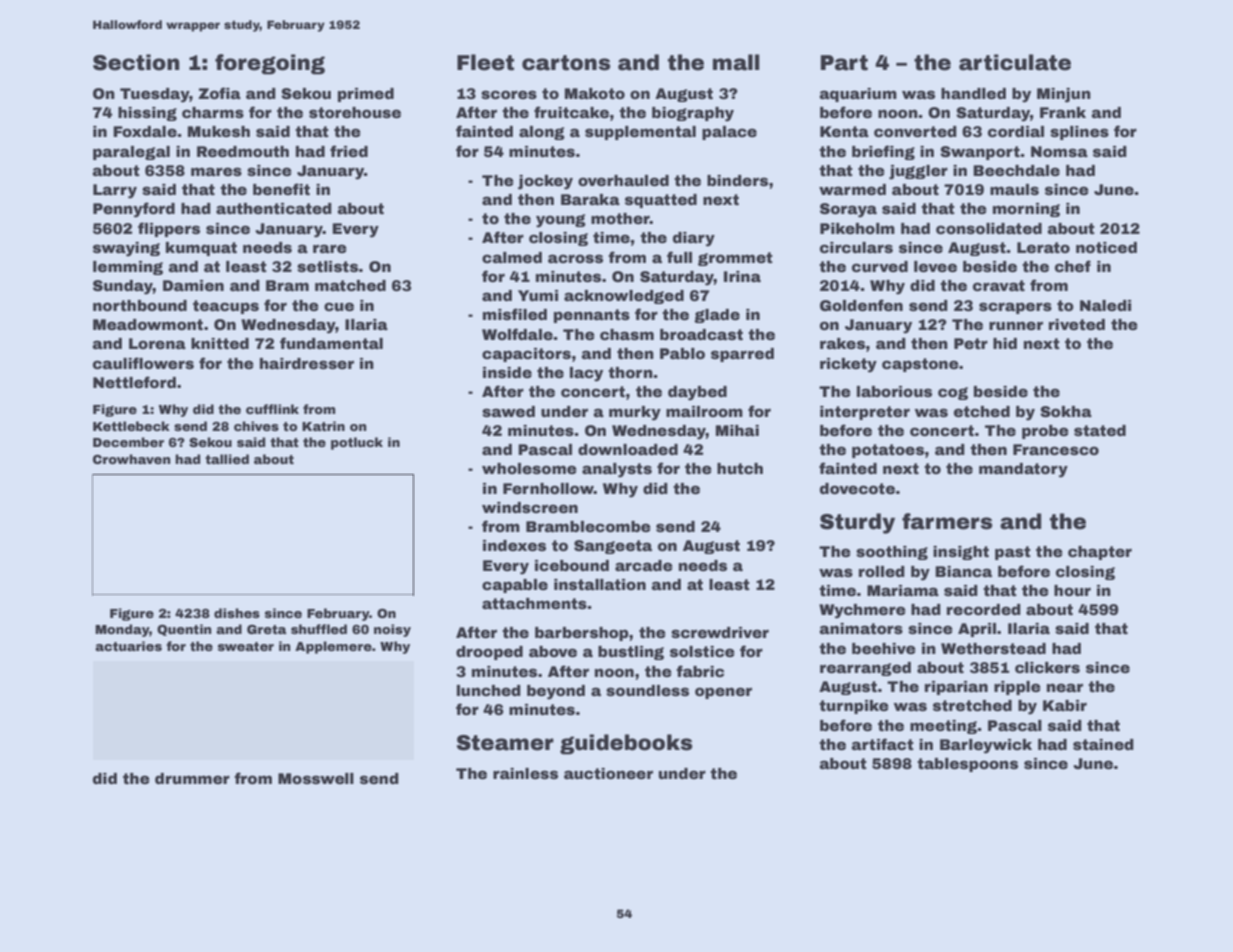  I want to click on splines, so click(1079, 133).
